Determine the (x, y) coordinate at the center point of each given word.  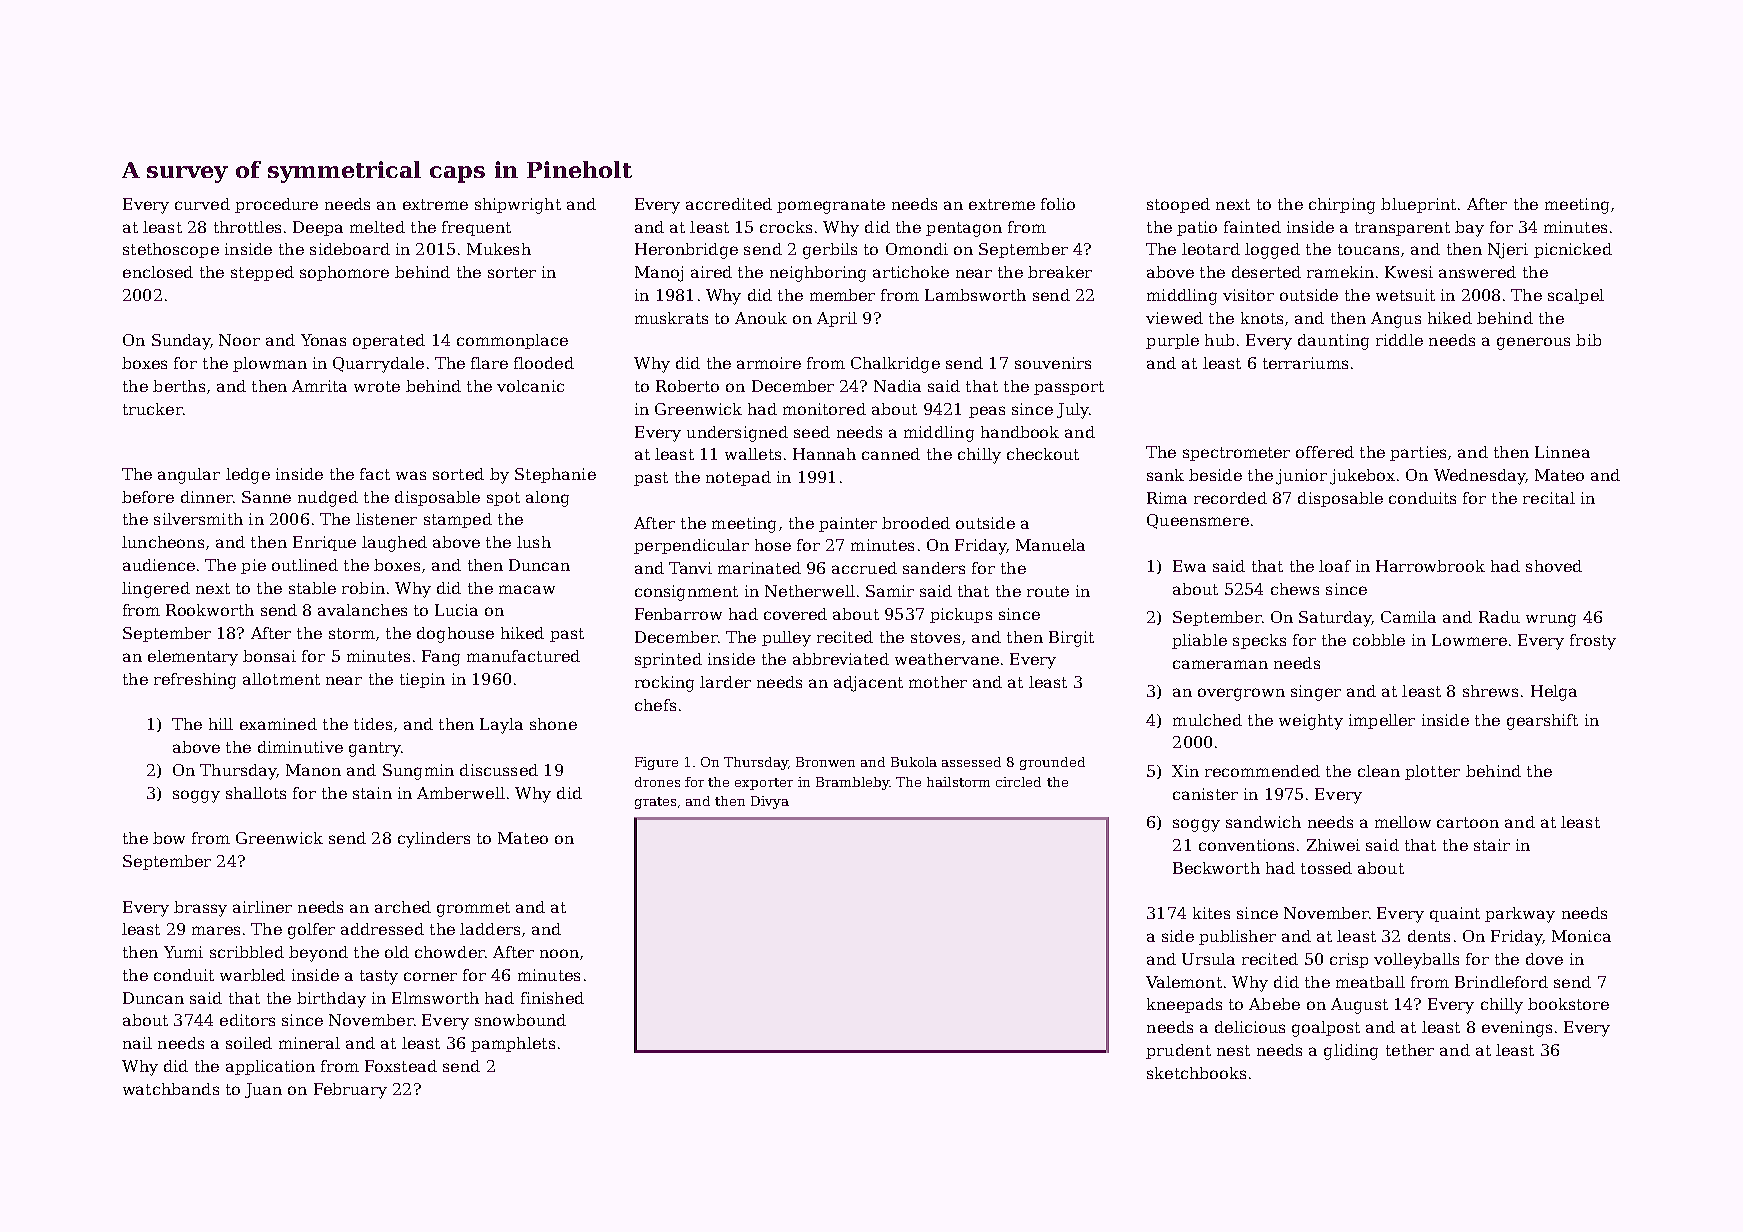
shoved (1554, 566)
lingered (156, 590)
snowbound (520, 1020)
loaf (1335, 566)
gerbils (830, 251)
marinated (759, 568)
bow (169, 838)
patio (1197, 228)
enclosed (158, 272)
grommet (473, 909)
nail (137, 1043)
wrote (377, 386)
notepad (738, 478)
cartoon (1468, 822)
